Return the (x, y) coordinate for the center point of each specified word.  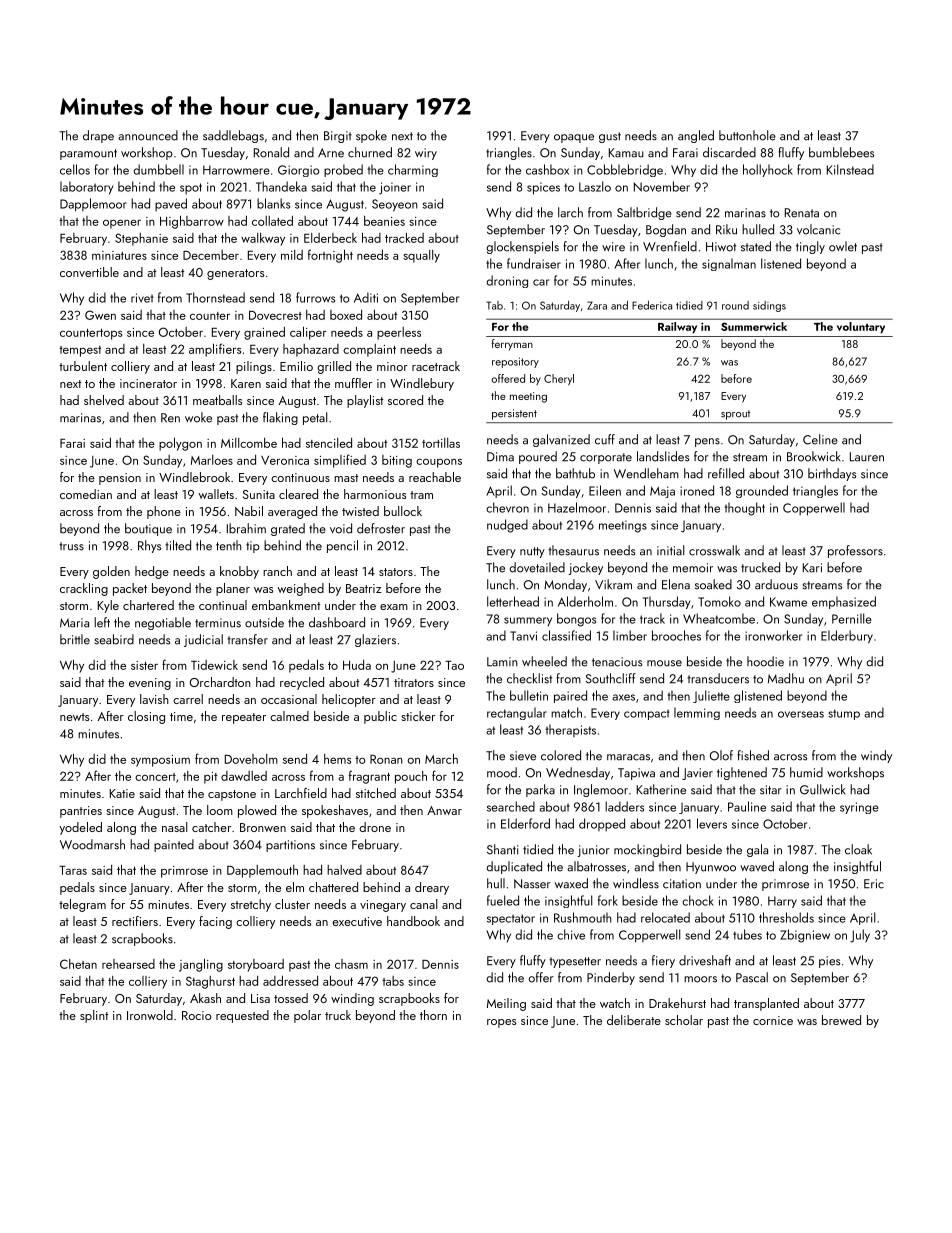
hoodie (765, 661)
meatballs (217, 400)
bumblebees (841, 152)
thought (745, 509)
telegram (82, 905)
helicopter (349, 700)
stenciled (329, 443)
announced (148, 135)
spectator (511, 919)
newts (74, 717)
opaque (574, 138)
